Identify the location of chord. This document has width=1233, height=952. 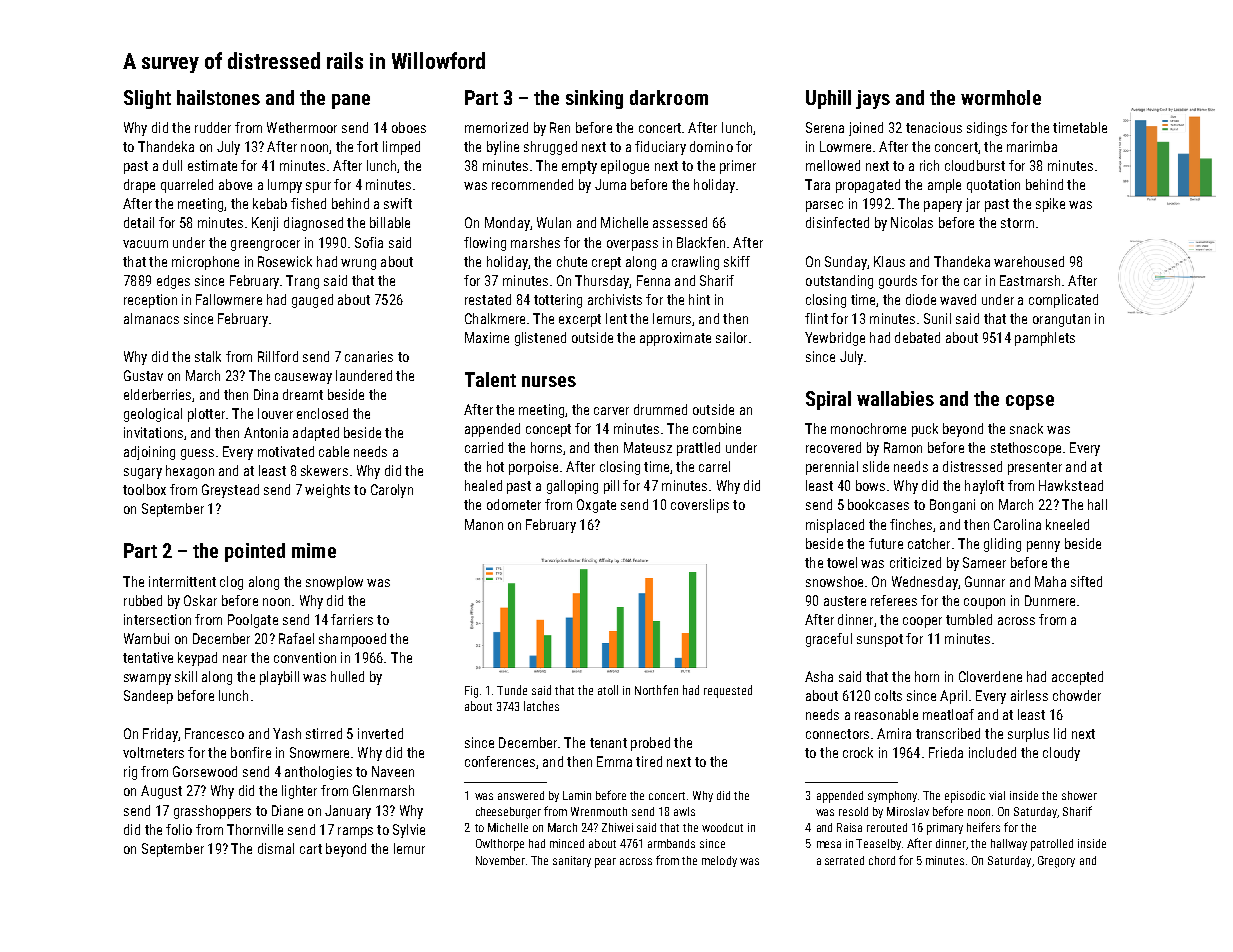
(882, 860).
